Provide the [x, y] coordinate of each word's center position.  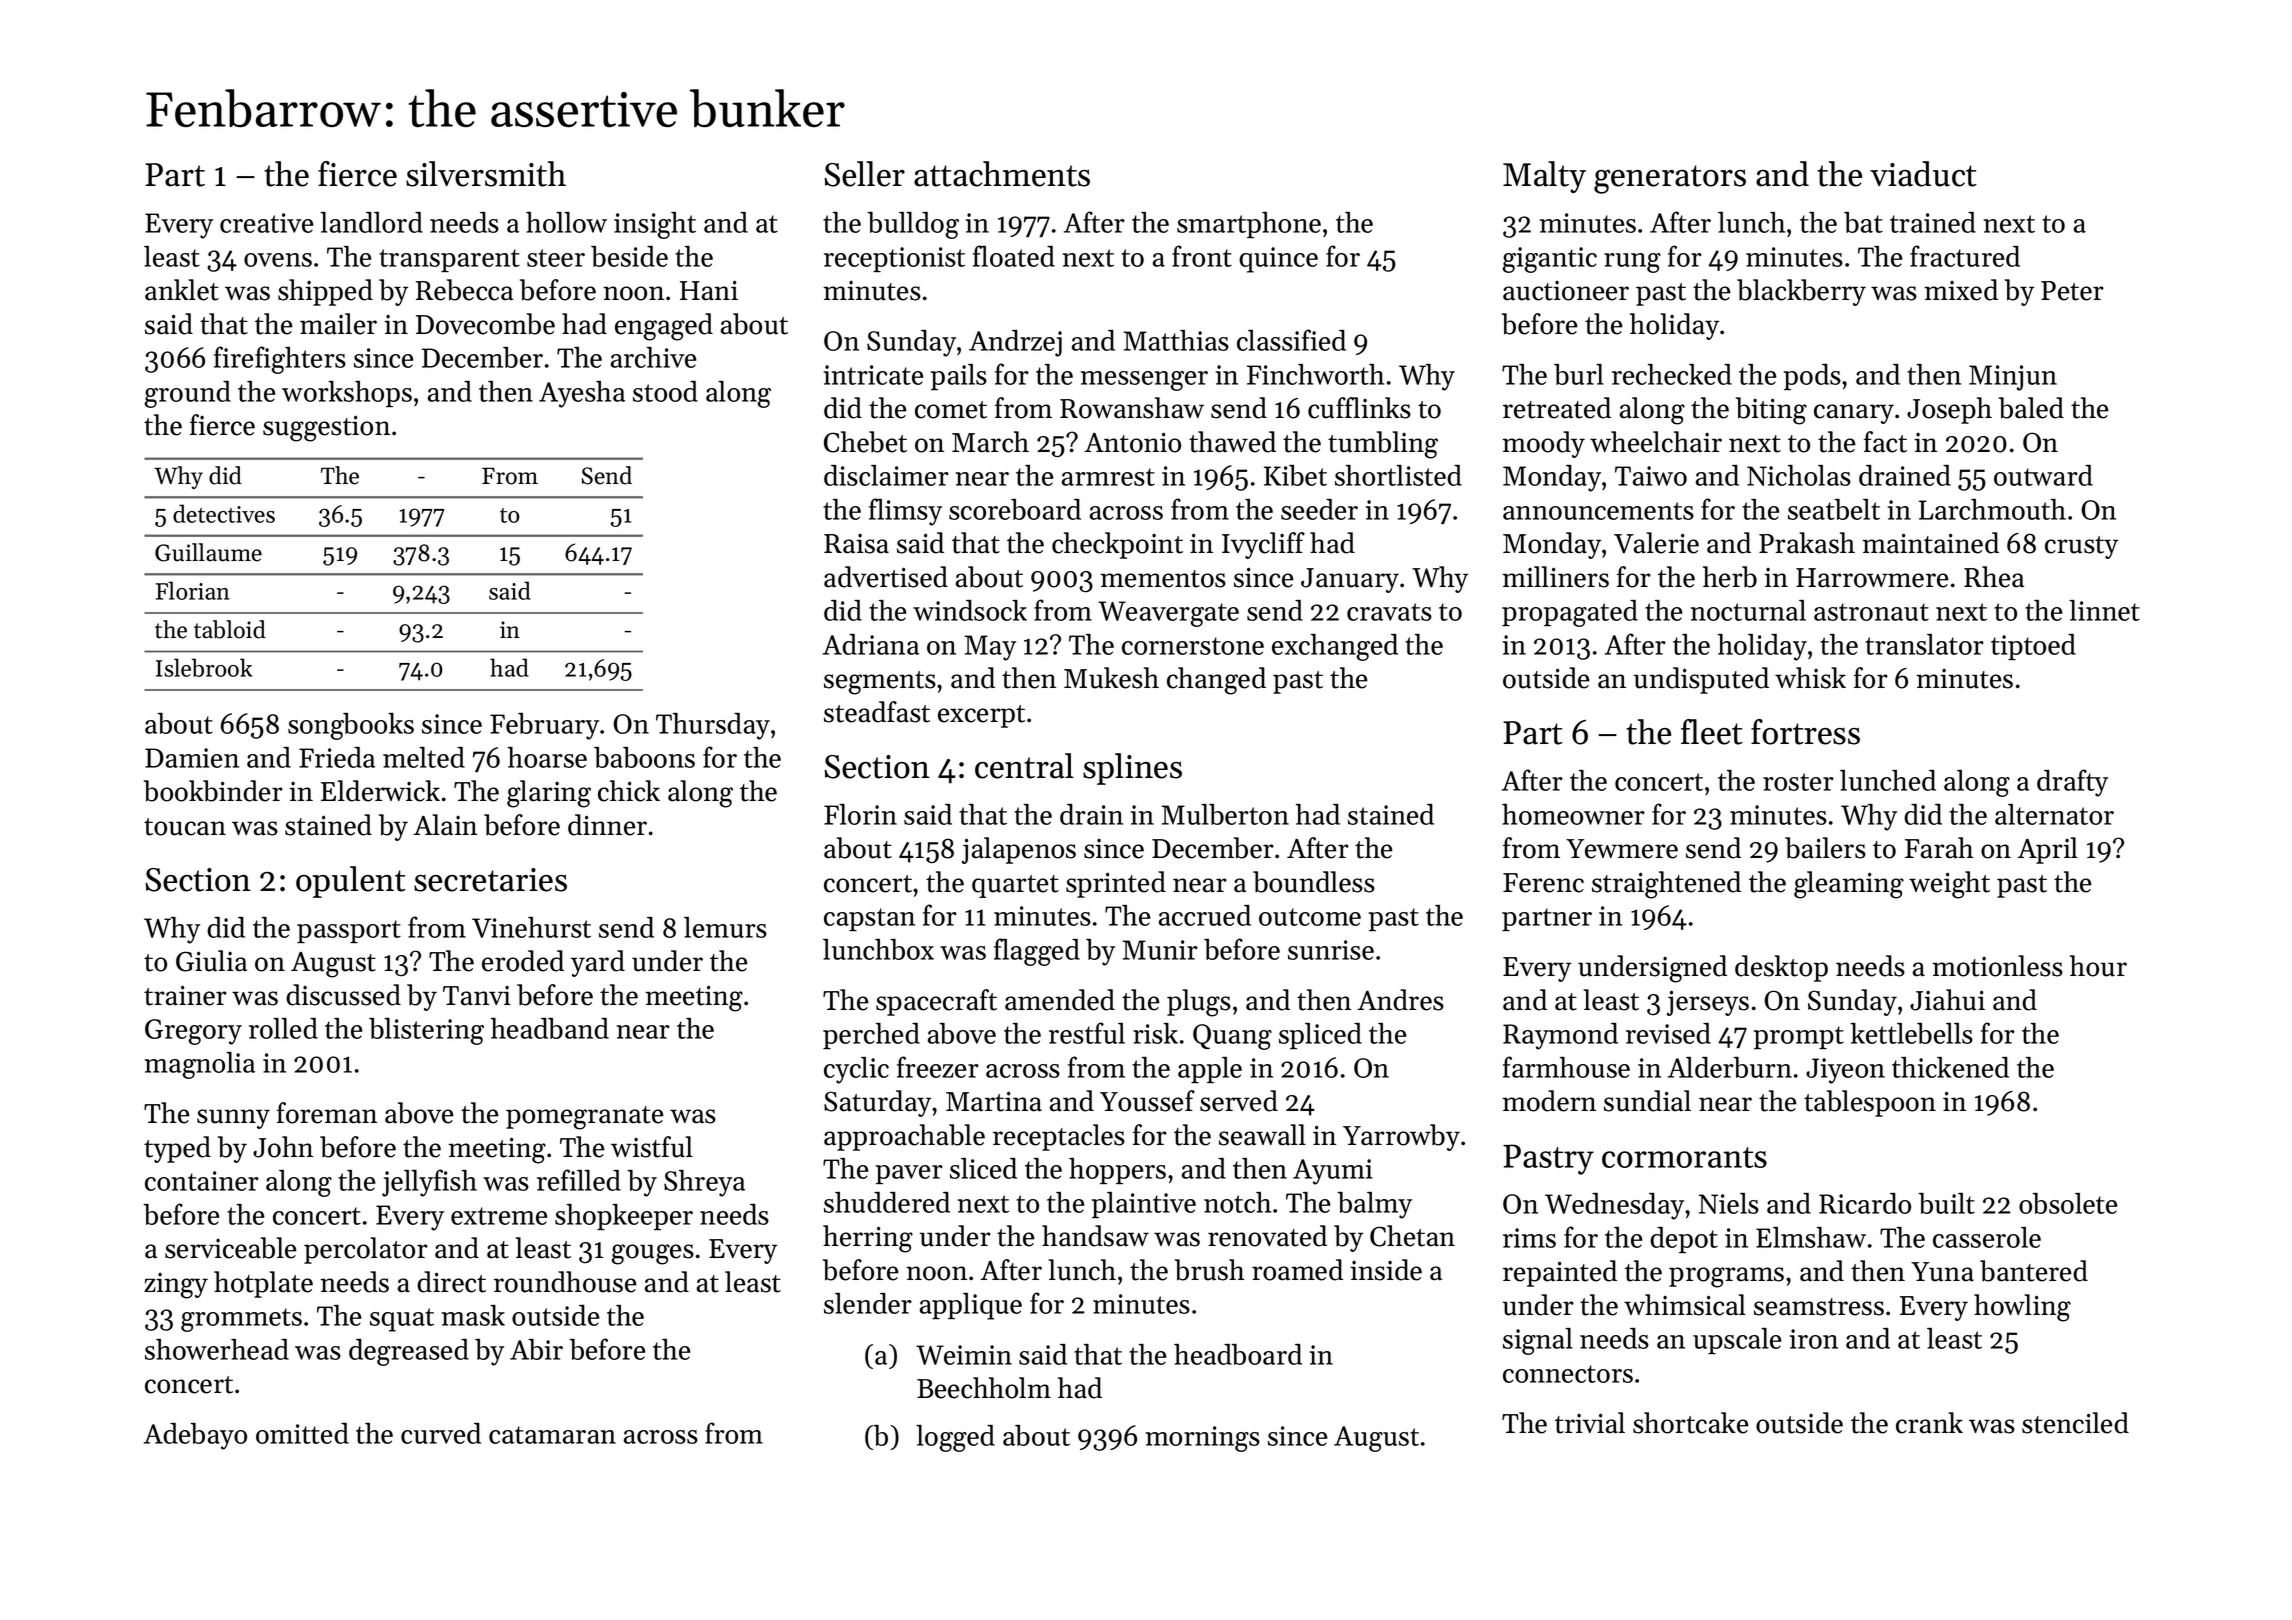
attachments [1002, 174]
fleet [1712, 732]
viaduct [1923, 174]
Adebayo [195, 1436]
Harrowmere [1872, 578]
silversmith [486, 174]
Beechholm [984, 1388]
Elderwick [380, 791]
